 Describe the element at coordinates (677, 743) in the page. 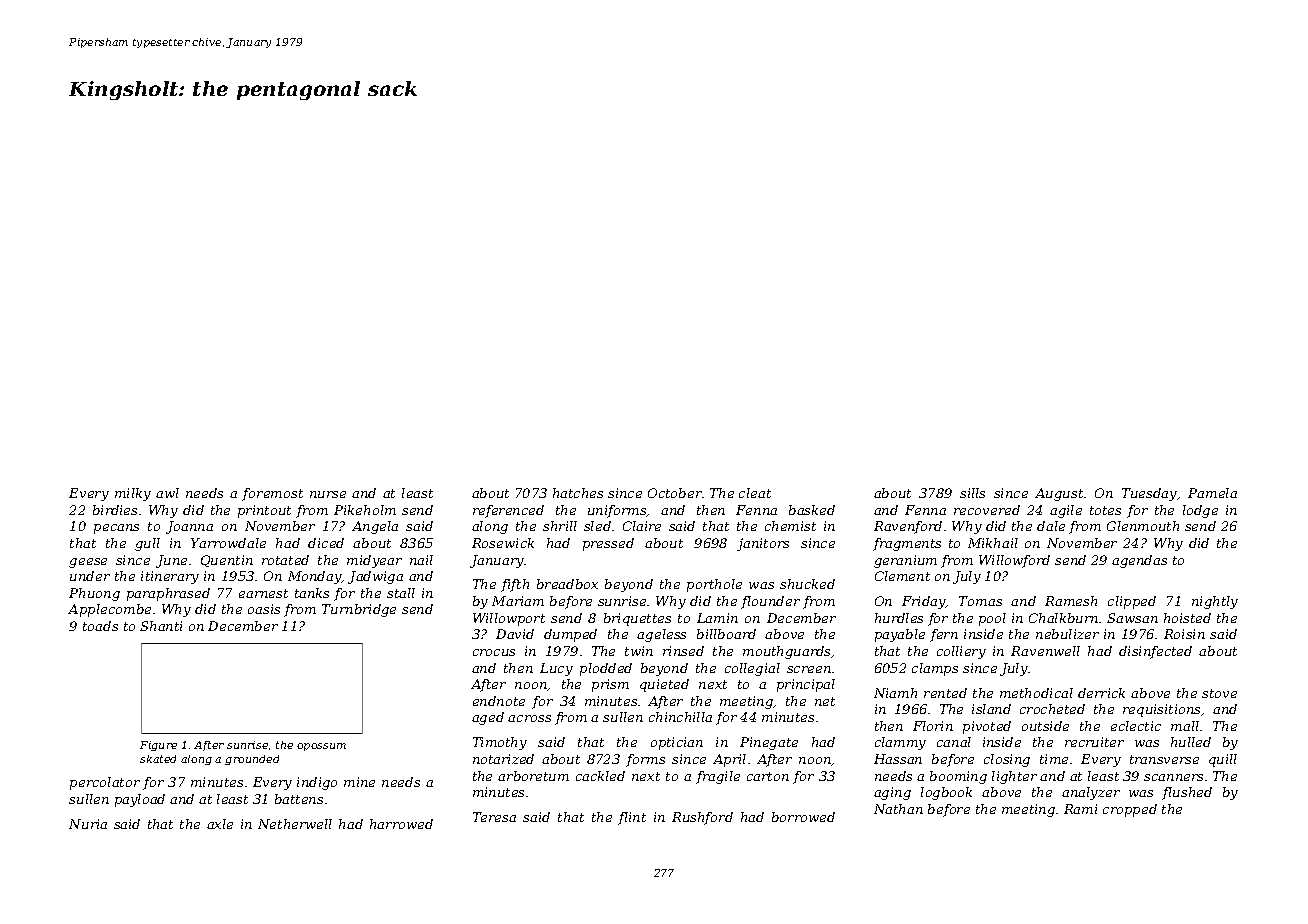

I see `optician` at that location.
